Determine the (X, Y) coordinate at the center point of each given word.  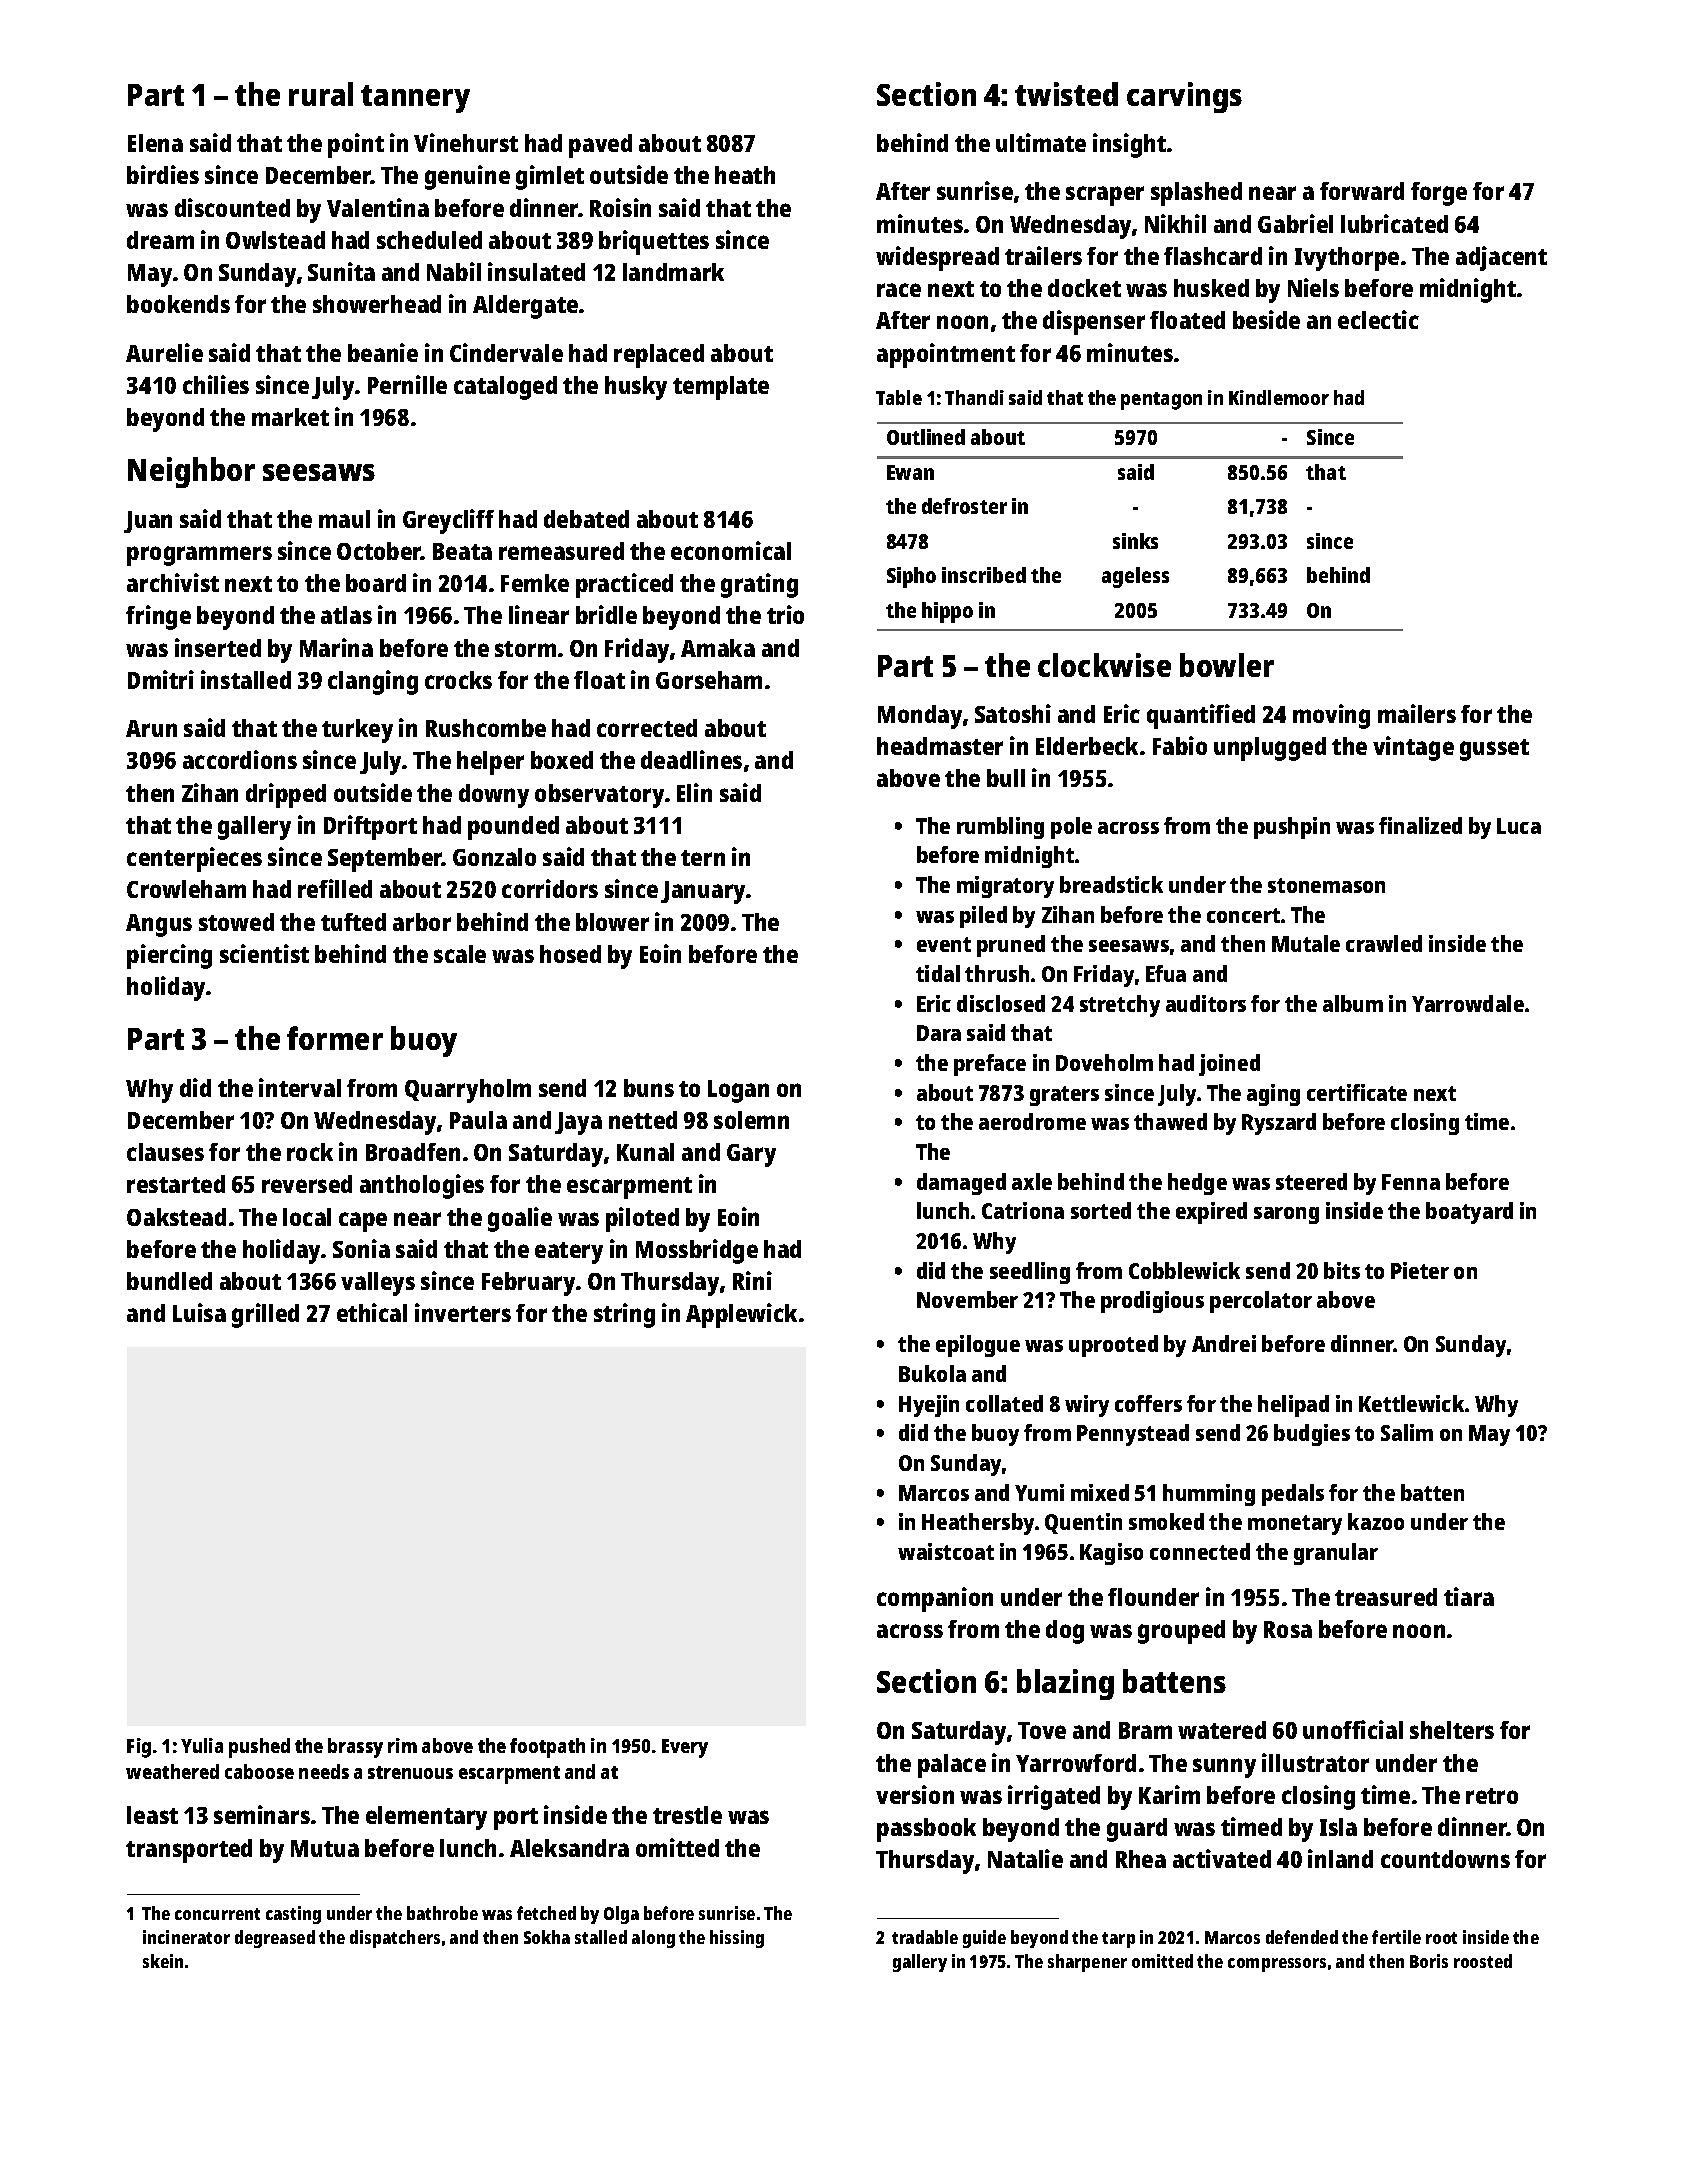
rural (321, 94)
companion (935, 1599)
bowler (1227, 665)
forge (1439, 194)
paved (600, 146)
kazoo (1376, 1521)
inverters (463, 1312)
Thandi (974, 397)
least (152, 1815)
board (376, 583)
